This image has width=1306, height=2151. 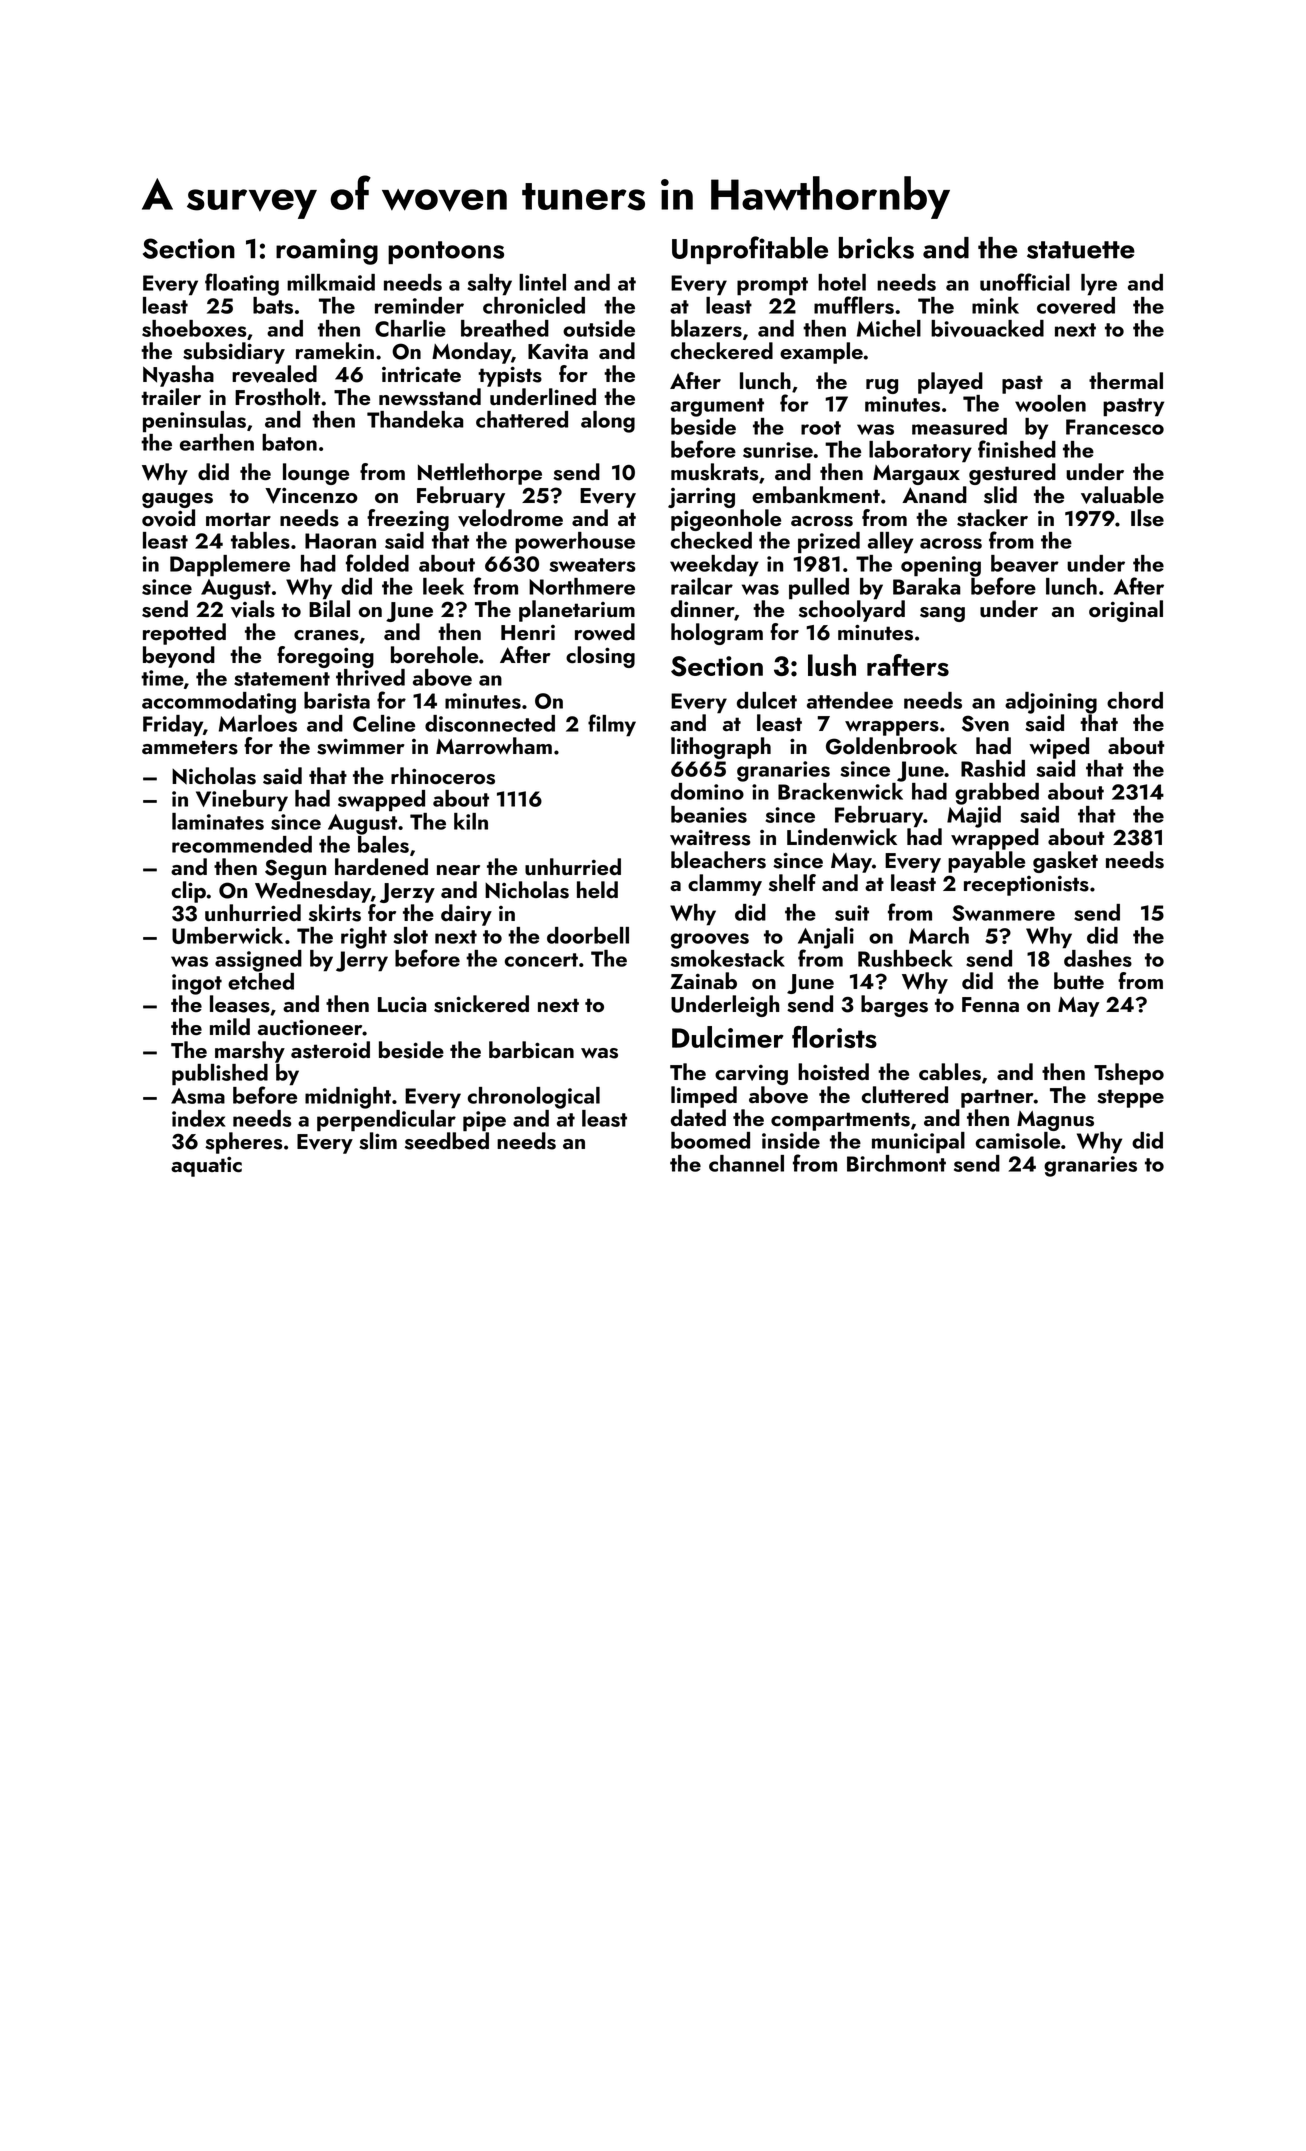 What do you see at coordinates (189, 892) in the image?
I see `clip` at bounding box center [189, 892].
